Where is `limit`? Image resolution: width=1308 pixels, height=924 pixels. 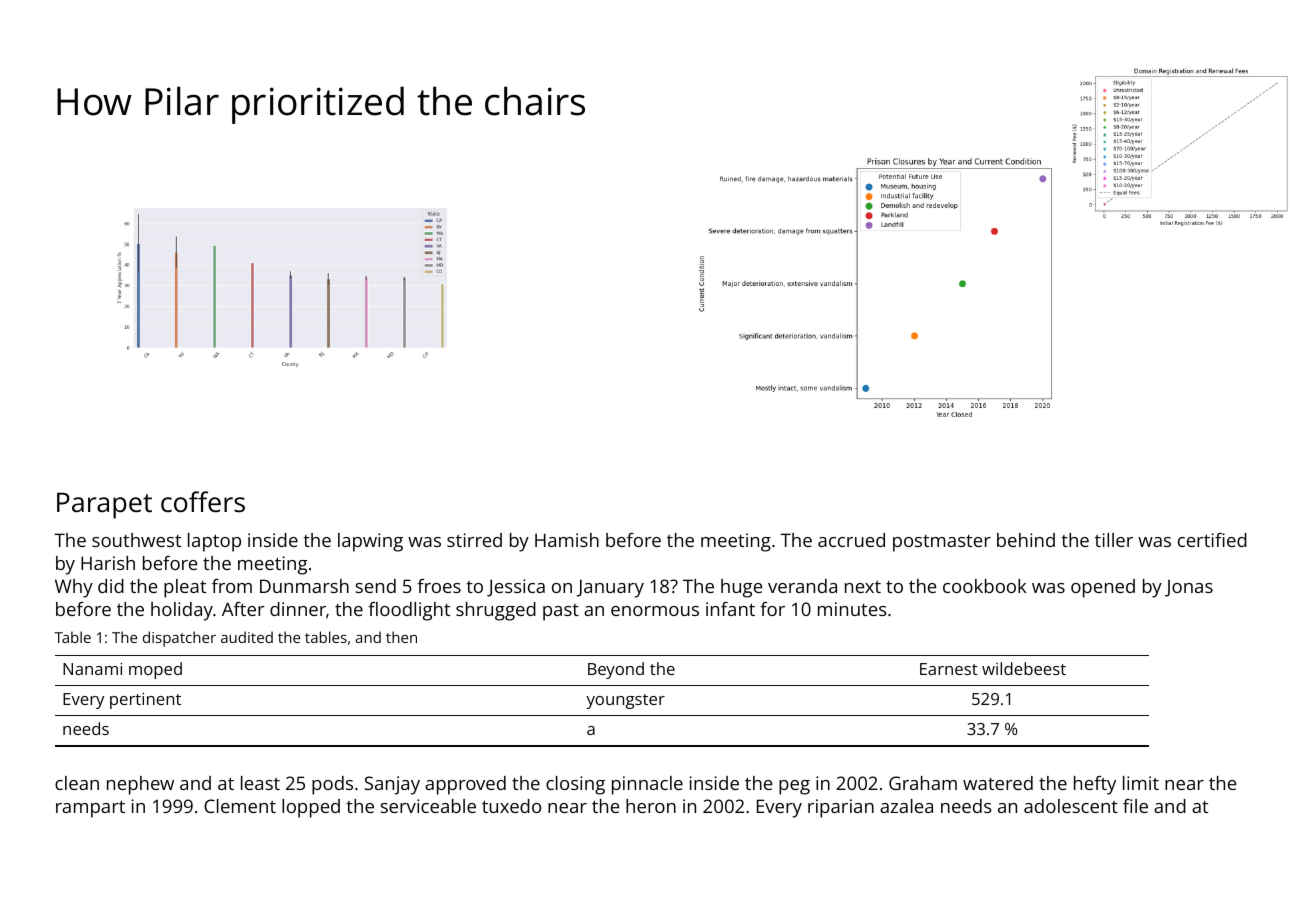
limit is located at coordinates (1141, 783).
